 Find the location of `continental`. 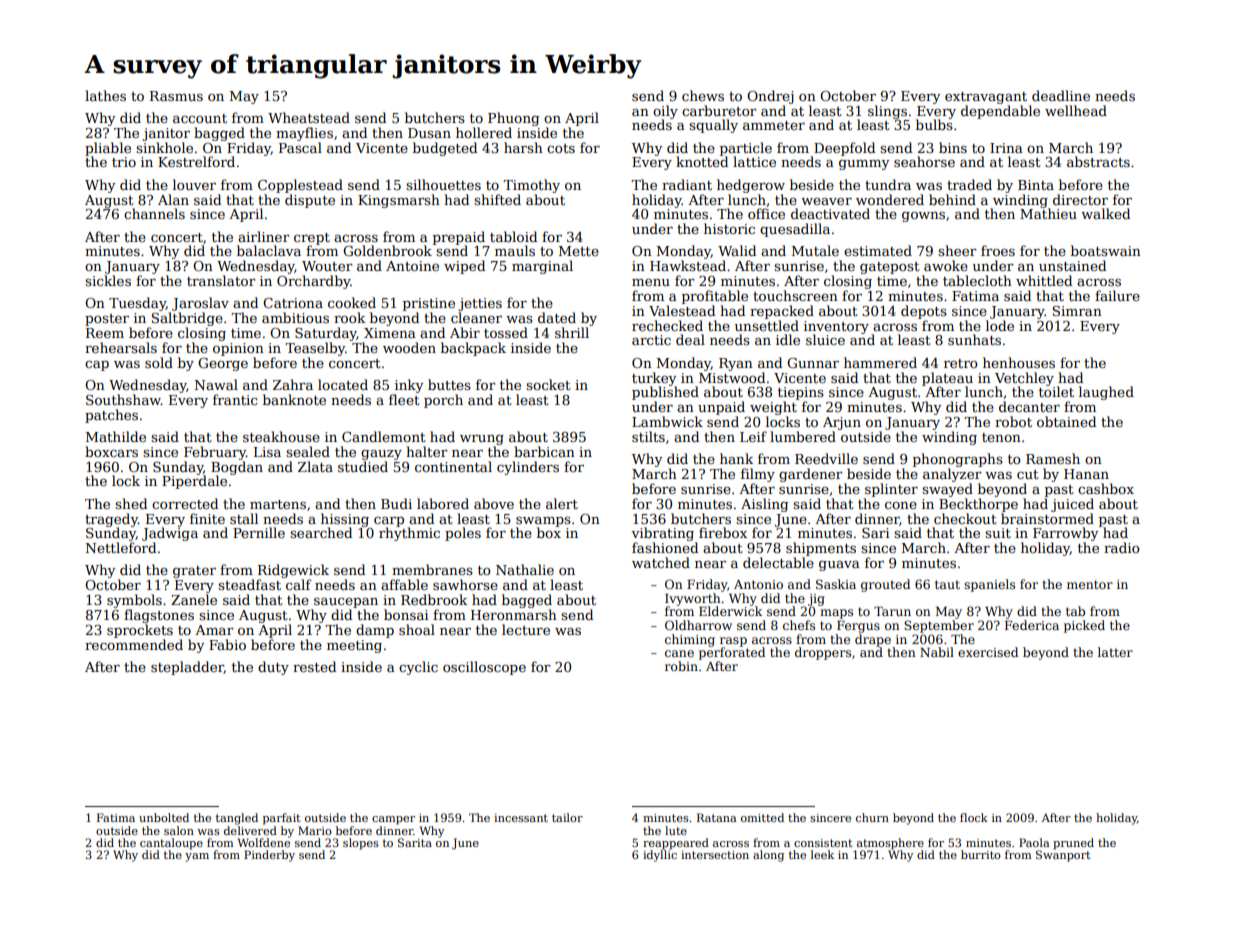

continental is located at coordinates (453, 466).
